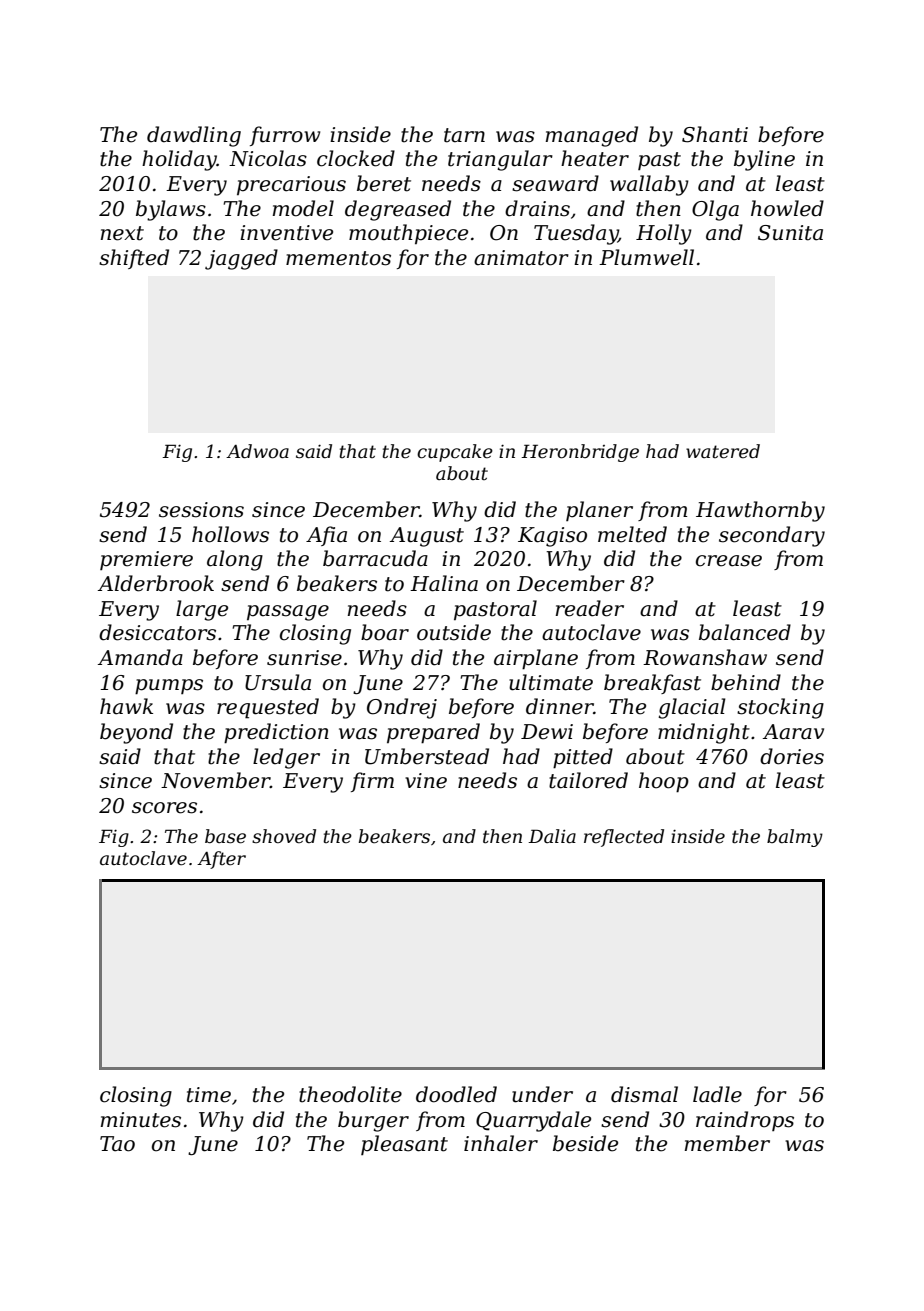 The image size is (924, 1311). What do you see at coordinates (202, 610) in the screenshot?
I see `large` at bounding box center [202, 610].
